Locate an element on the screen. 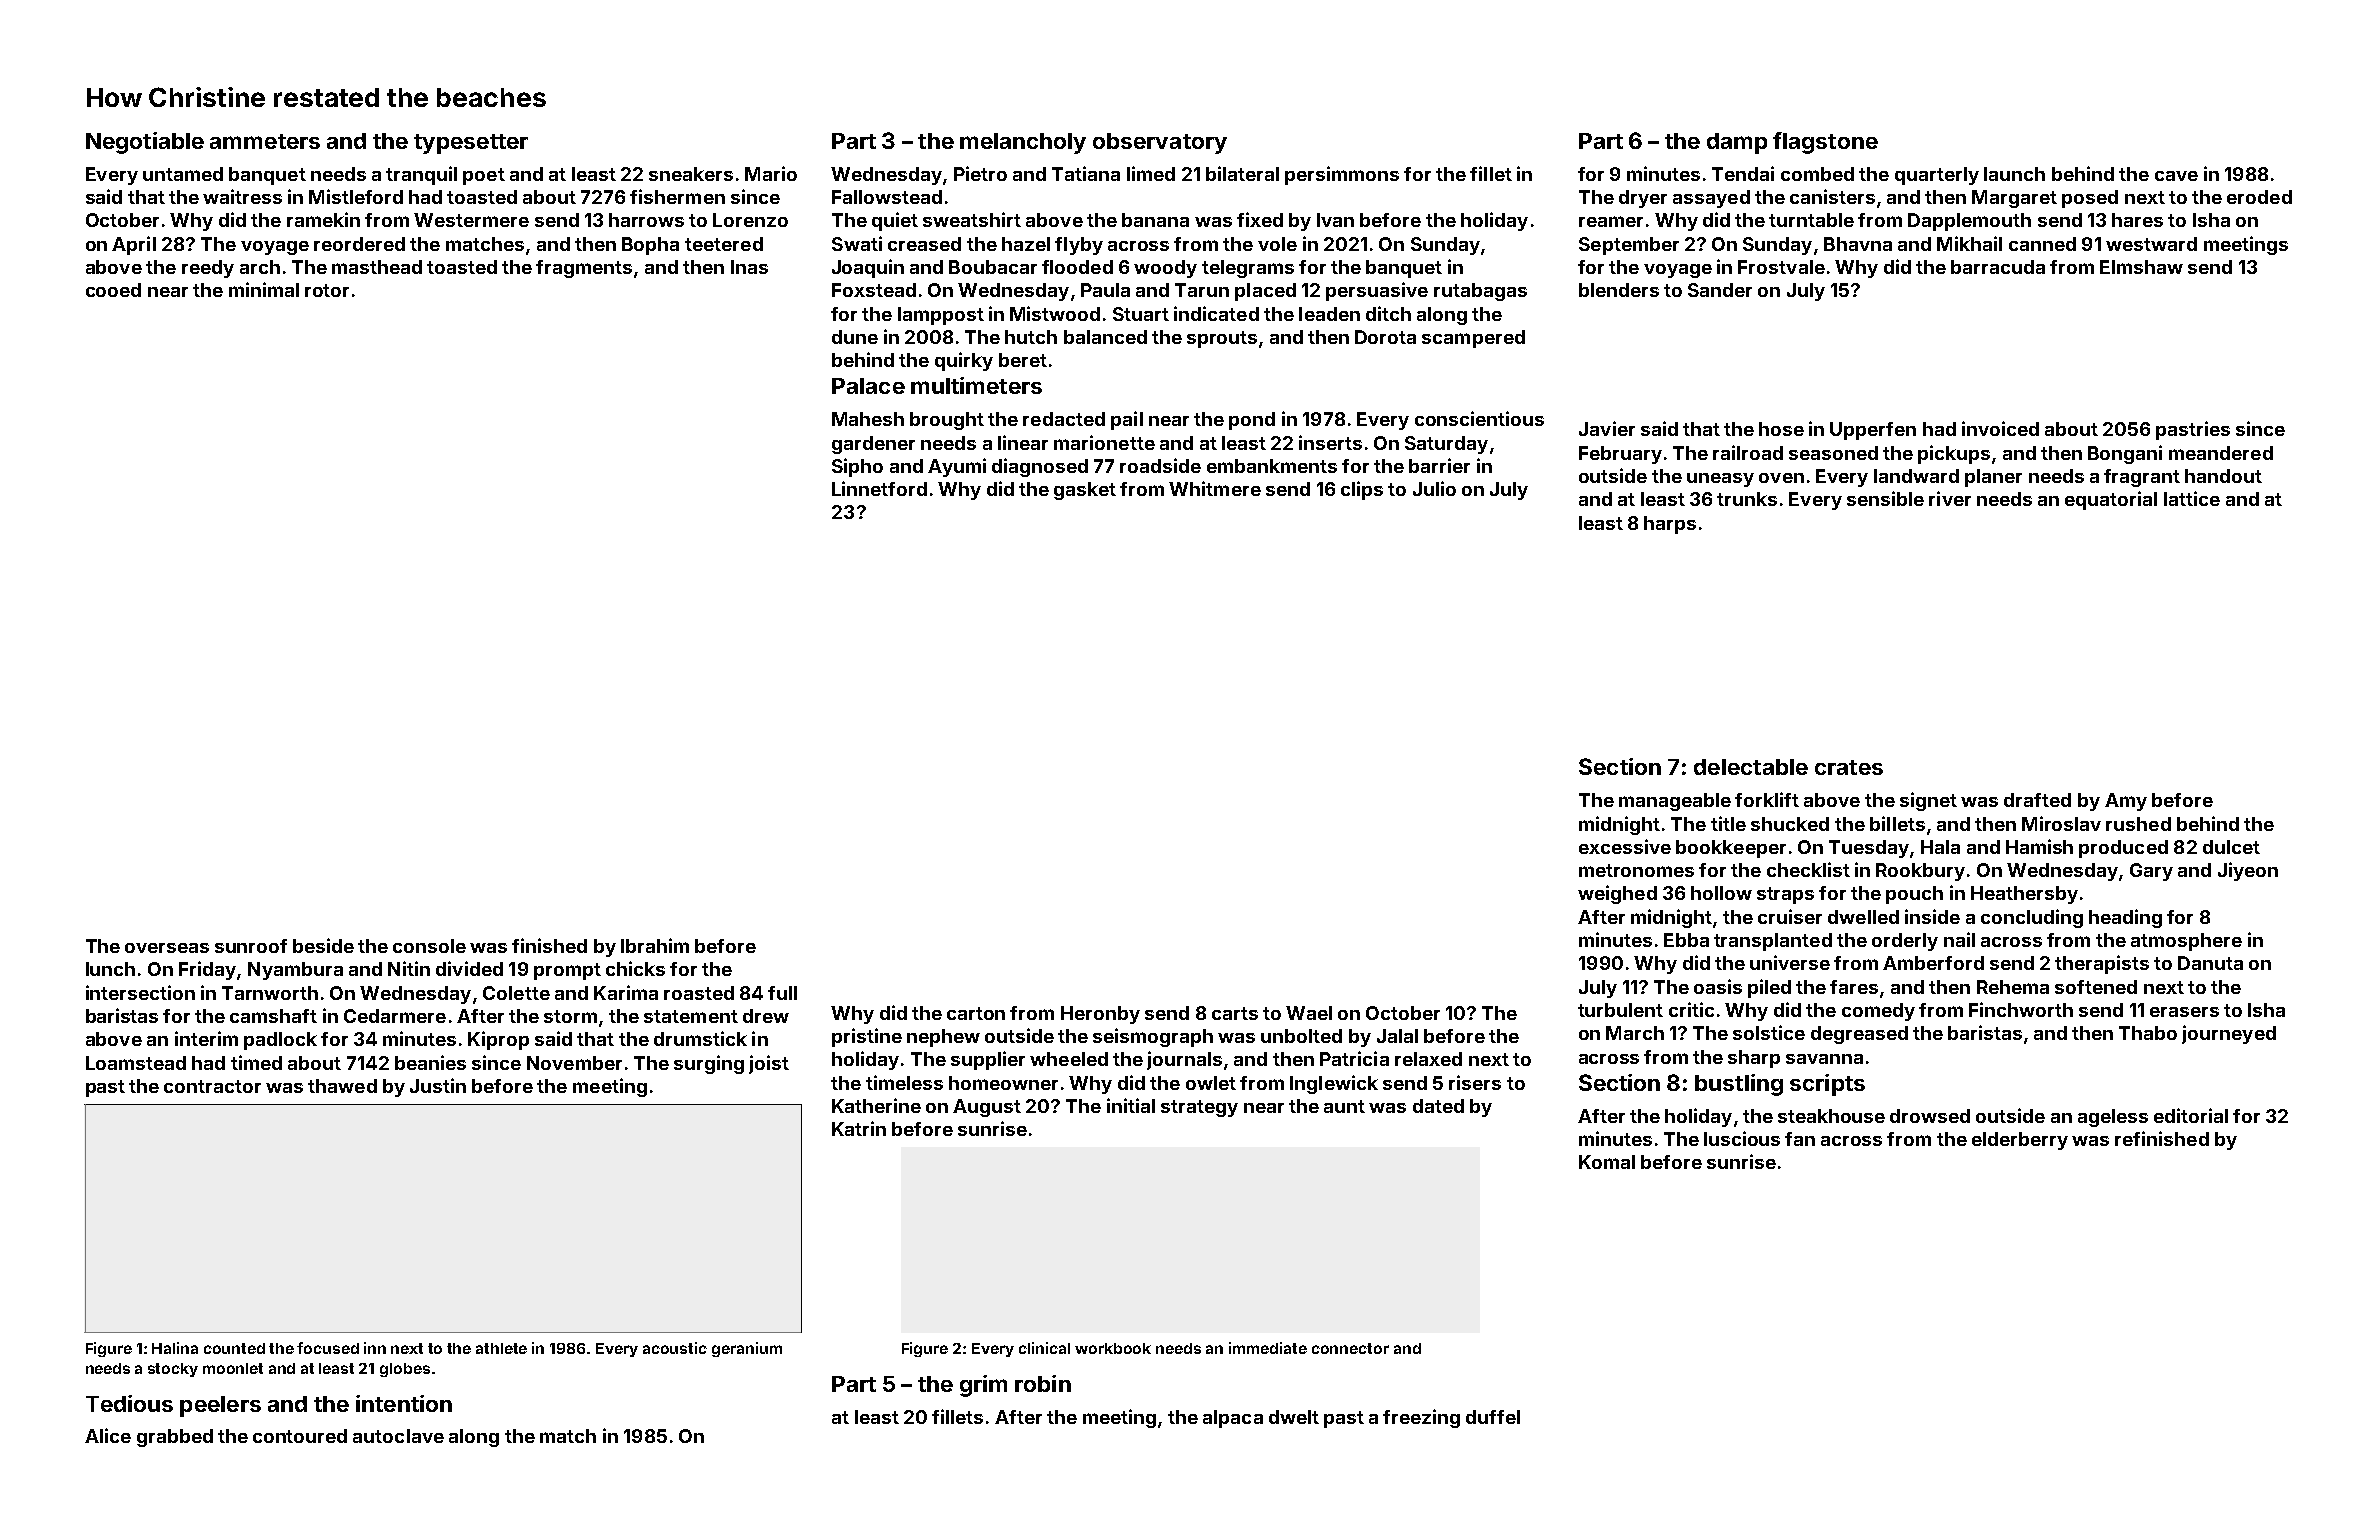  Linnetford is located at coordinates (879, 488).
